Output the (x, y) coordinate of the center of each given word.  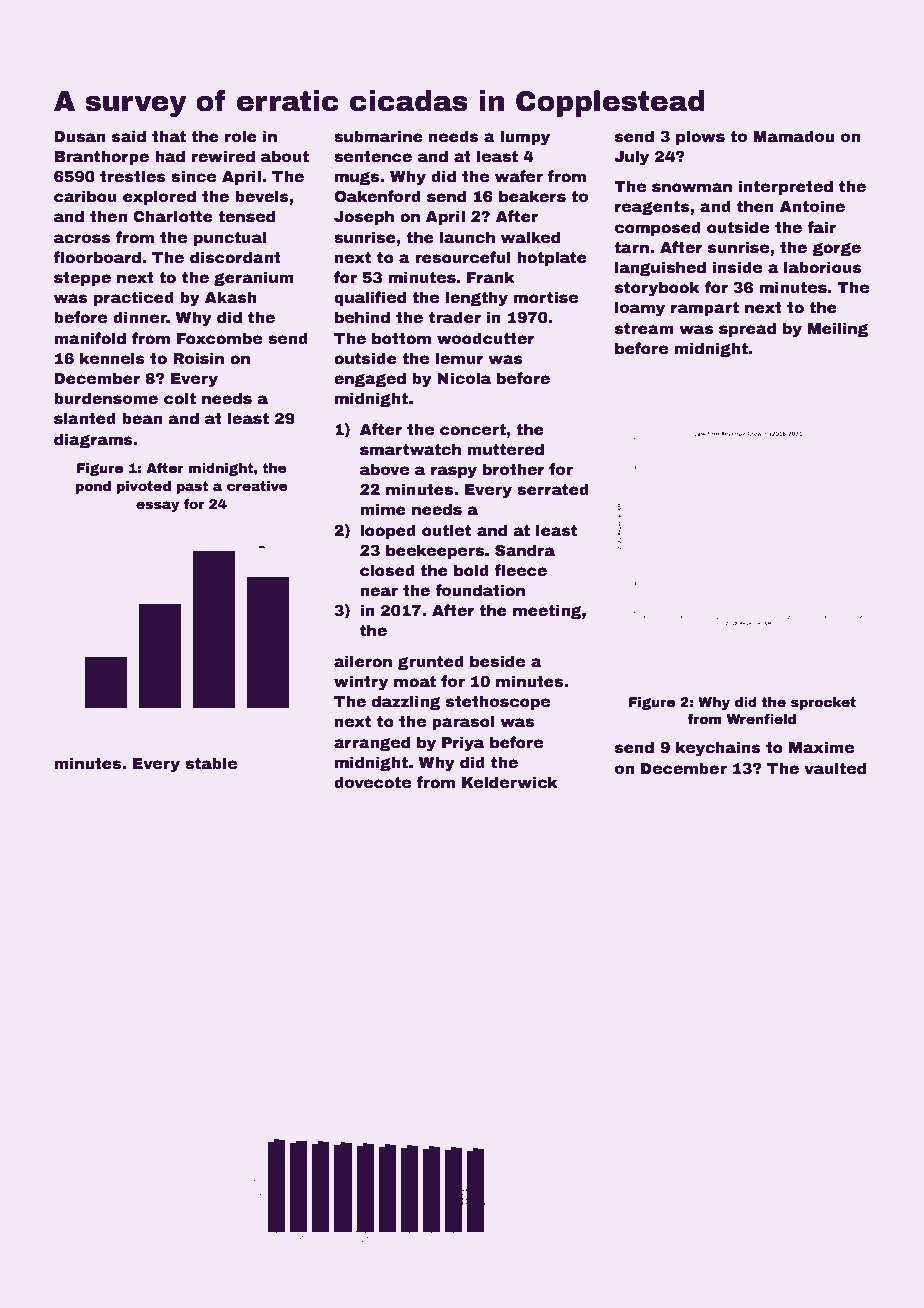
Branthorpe (101, 157)
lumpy (525, 138)
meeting (547, 611)
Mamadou (793, 136)
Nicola (464, 378)
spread (747, 329)
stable (211, 763)
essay (157, 506)
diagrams (93, 440)
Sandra (525, 550)
